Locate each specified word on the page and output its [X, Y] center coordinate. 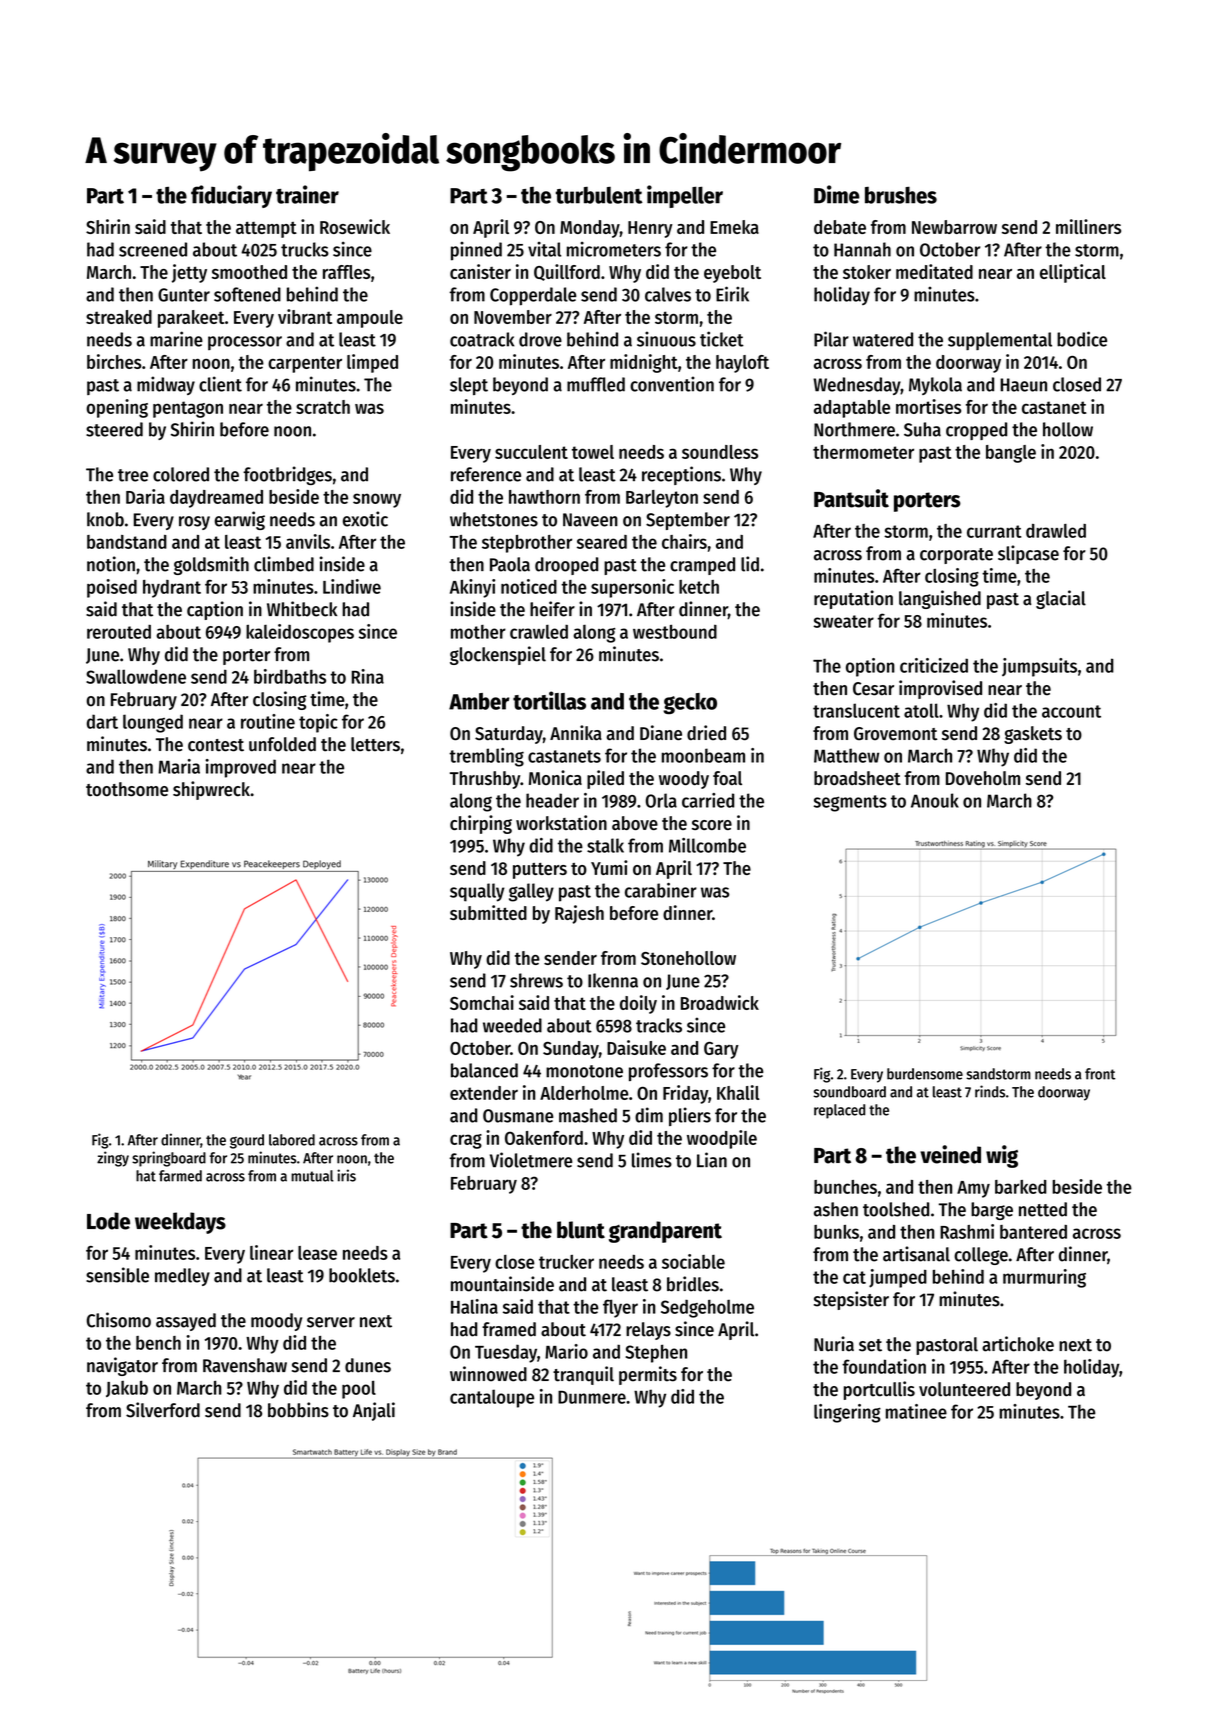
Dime [837, 194]
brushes [901, 195]
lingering [847, 1413]
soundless [720, 452]
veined [950, 1154]
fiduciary [231, 196]
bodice [1082, 339]
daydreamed [216, 499]
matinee [916, 1411]
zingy [113, 1159]
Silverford [163, 1410]
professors [668, 1072]
